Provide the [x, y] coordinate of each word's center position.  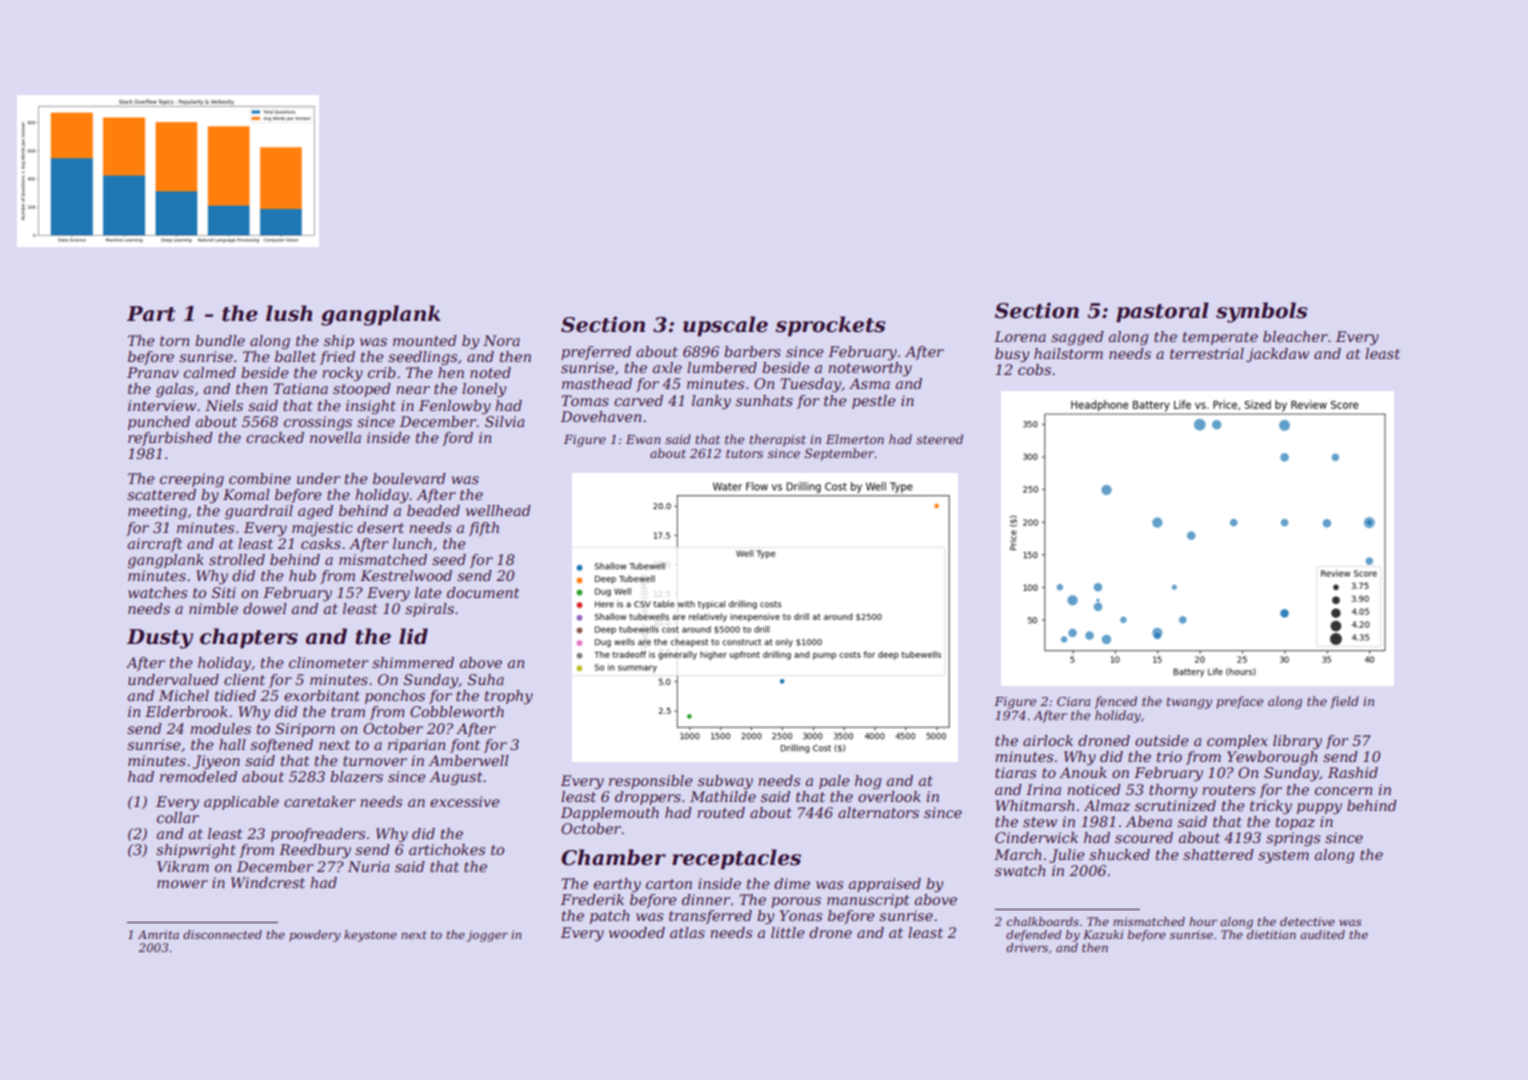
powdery [315, 936]
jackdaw [1277, 355]
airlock [1048, 740]
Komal [246, 494]
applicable [241, 803]
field [1344, 702]
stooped [362, 390]
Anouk [1083, 772]
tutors [744, 453]
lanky [711, 402]
